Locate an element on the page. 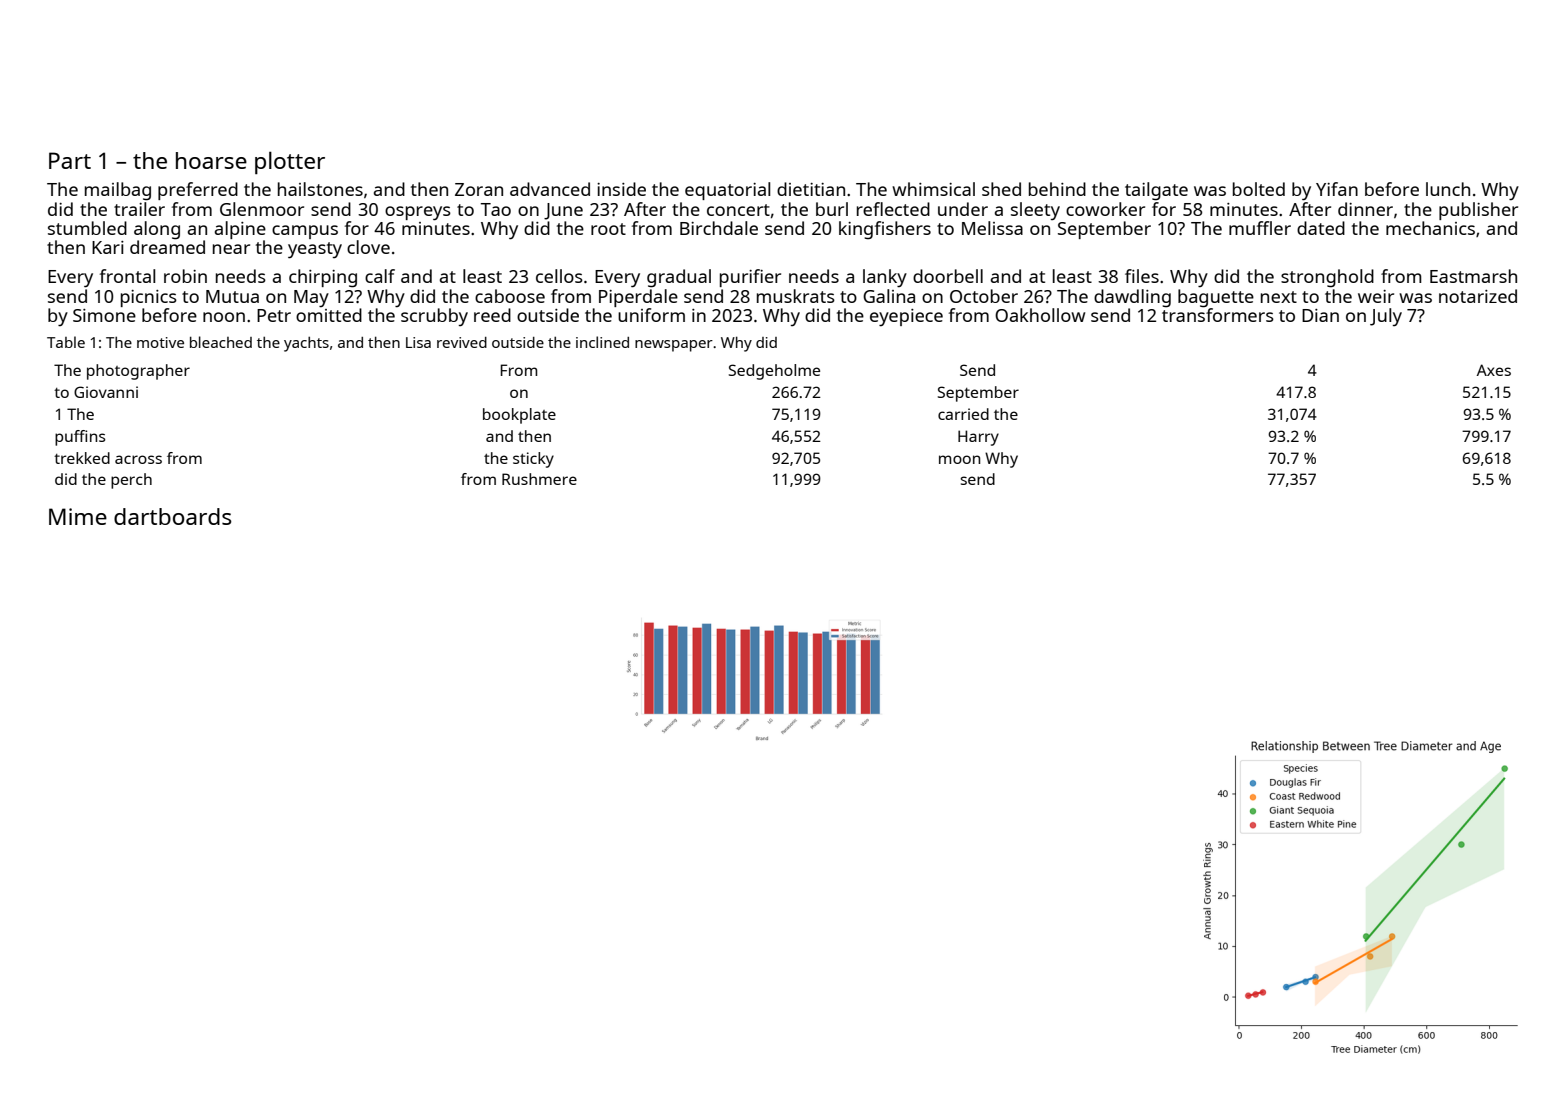 The width and height of the page is (1566, 1107). revived is located at coordinates (462, 342).
